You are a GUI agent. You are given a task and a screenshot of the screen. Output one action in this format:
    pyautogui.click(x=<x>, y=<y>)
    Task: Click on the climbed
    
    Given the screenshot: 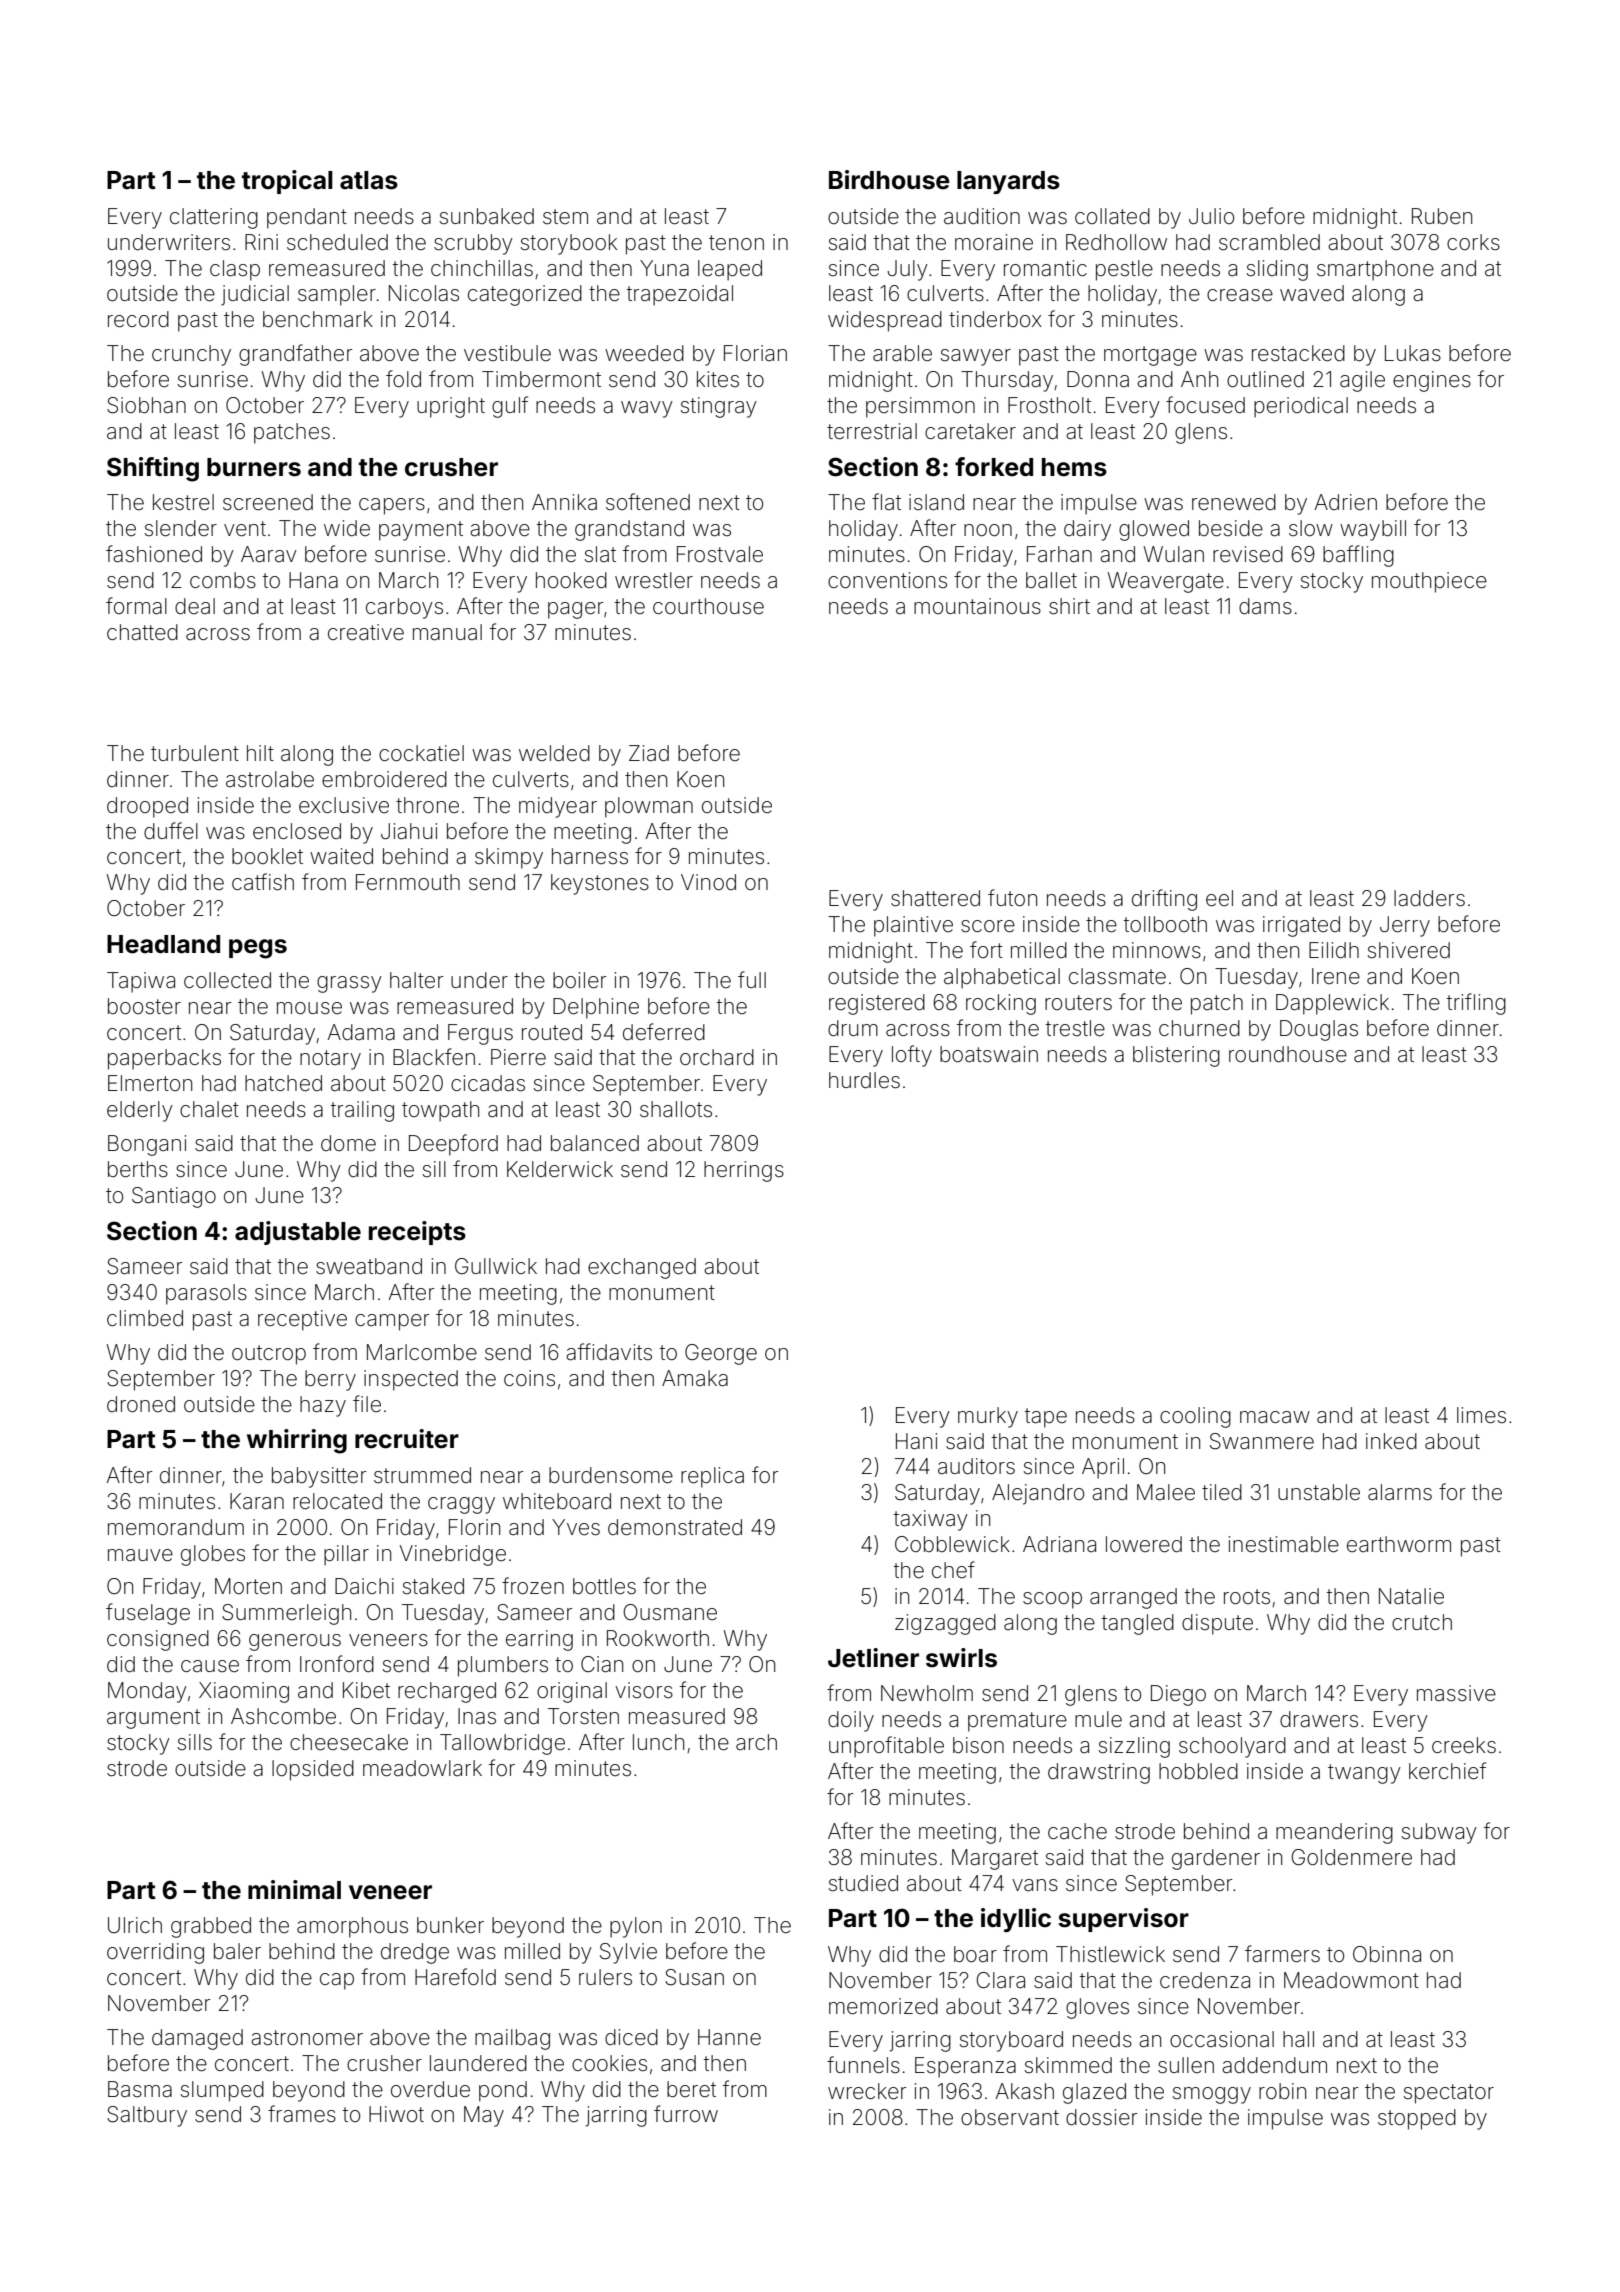 What is the action you would take?
    pyautogui.click(x=145, y=1318)
